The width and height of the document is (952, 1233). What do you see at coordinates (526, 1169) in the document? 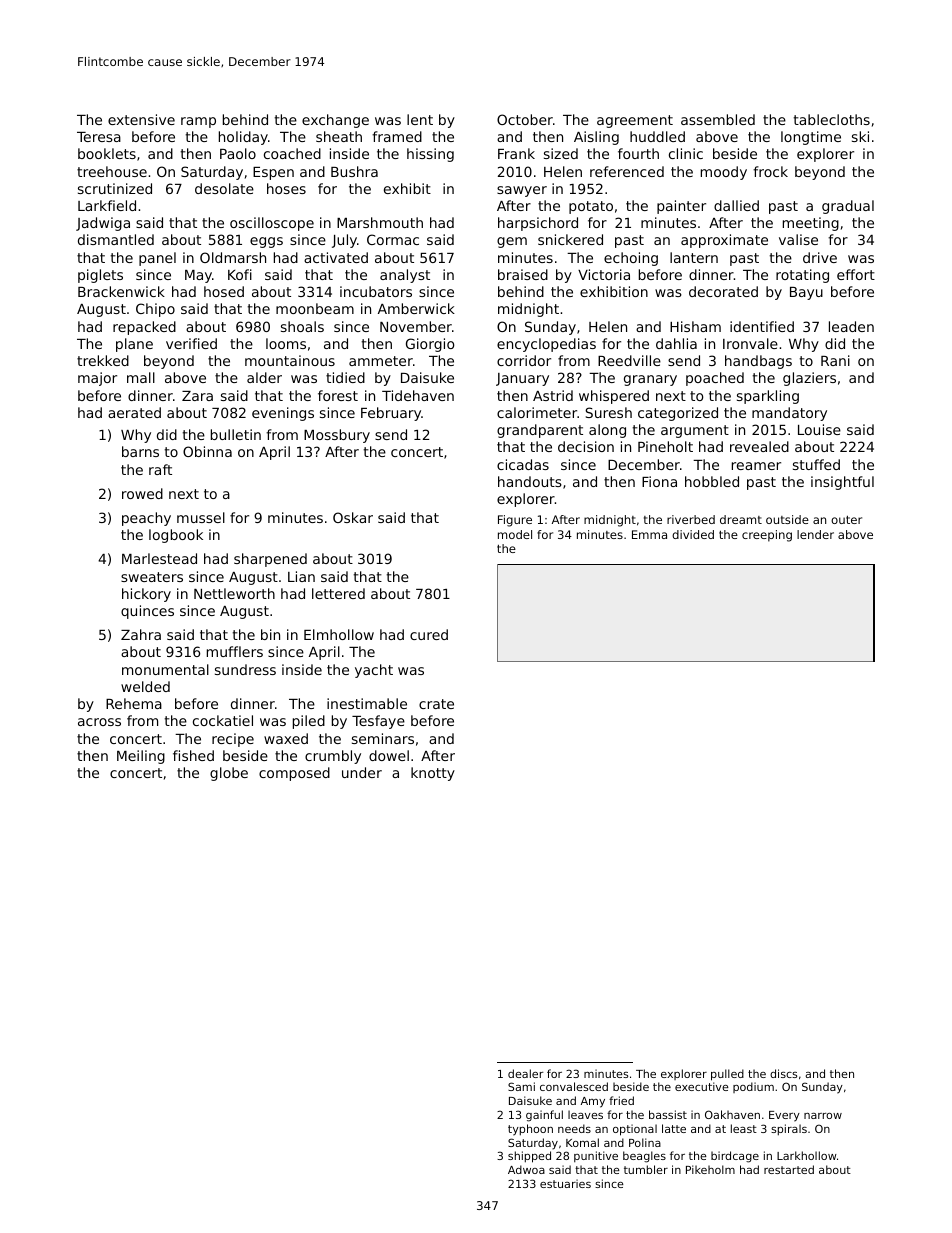
I see `Adwoa` at bounding box center [526, 1169].
